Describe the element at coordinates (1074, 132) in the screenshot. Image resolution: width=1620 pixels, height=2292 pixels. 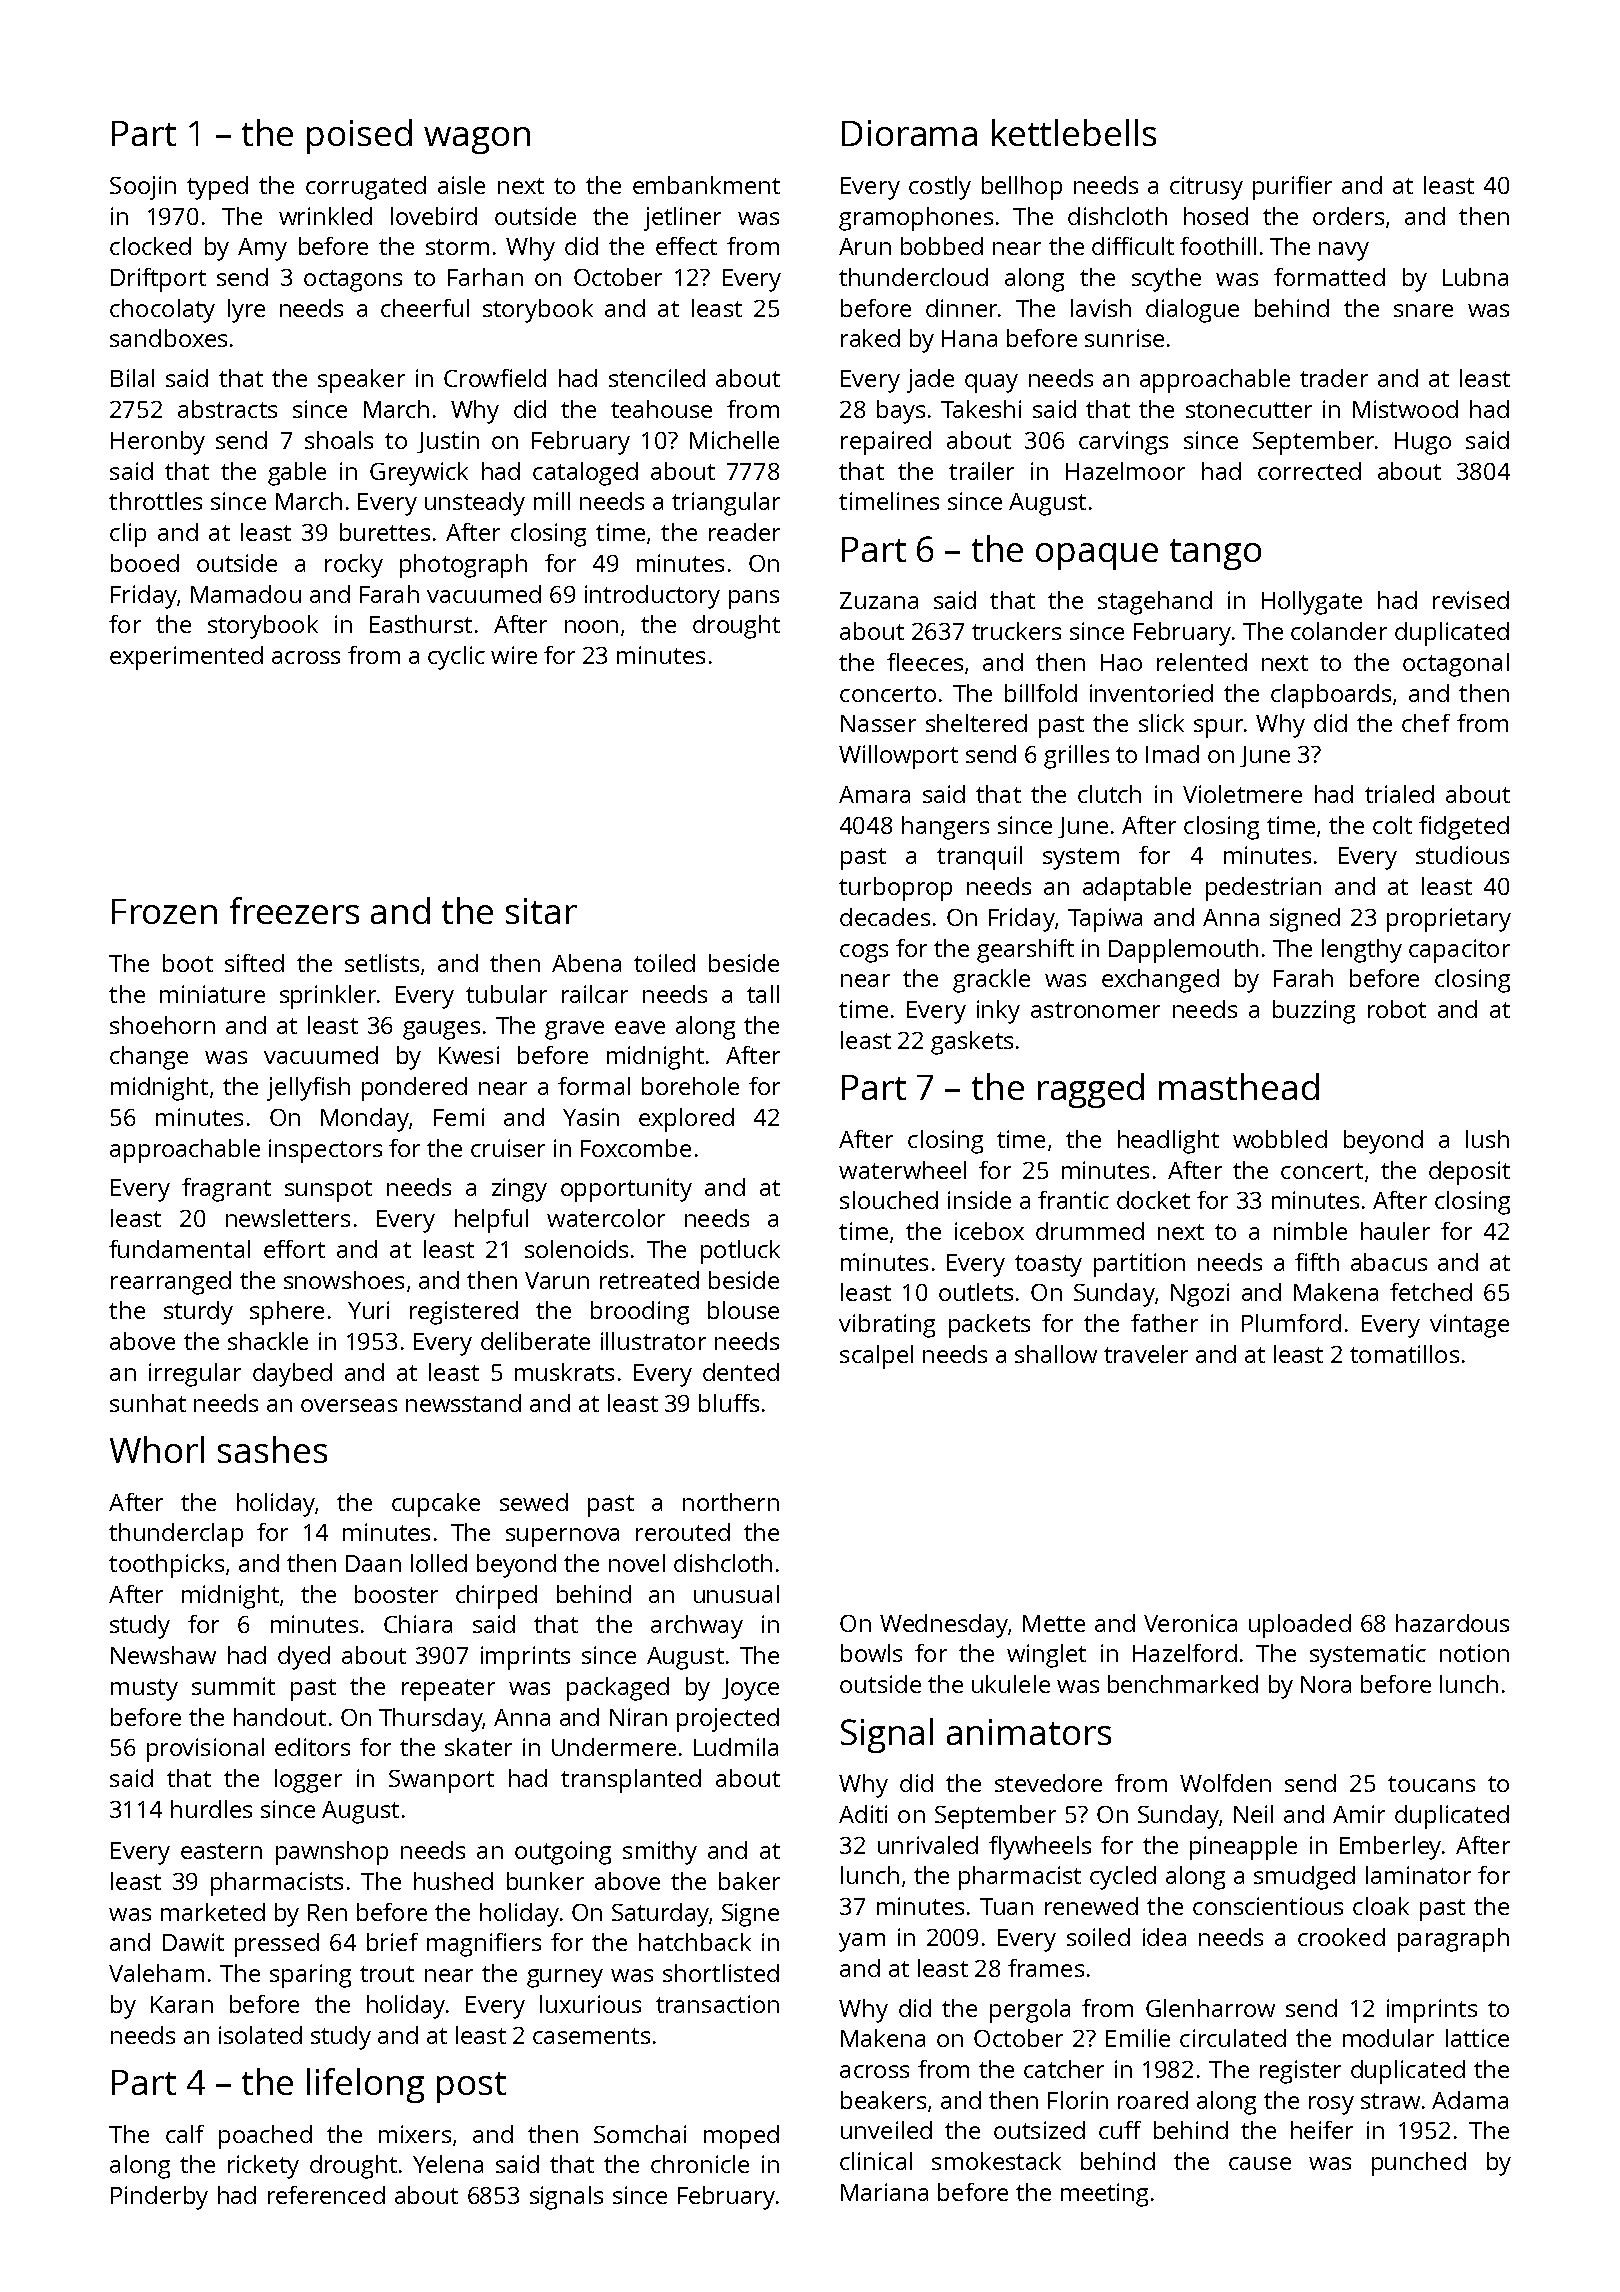
I see `kettlebells` at that location.
